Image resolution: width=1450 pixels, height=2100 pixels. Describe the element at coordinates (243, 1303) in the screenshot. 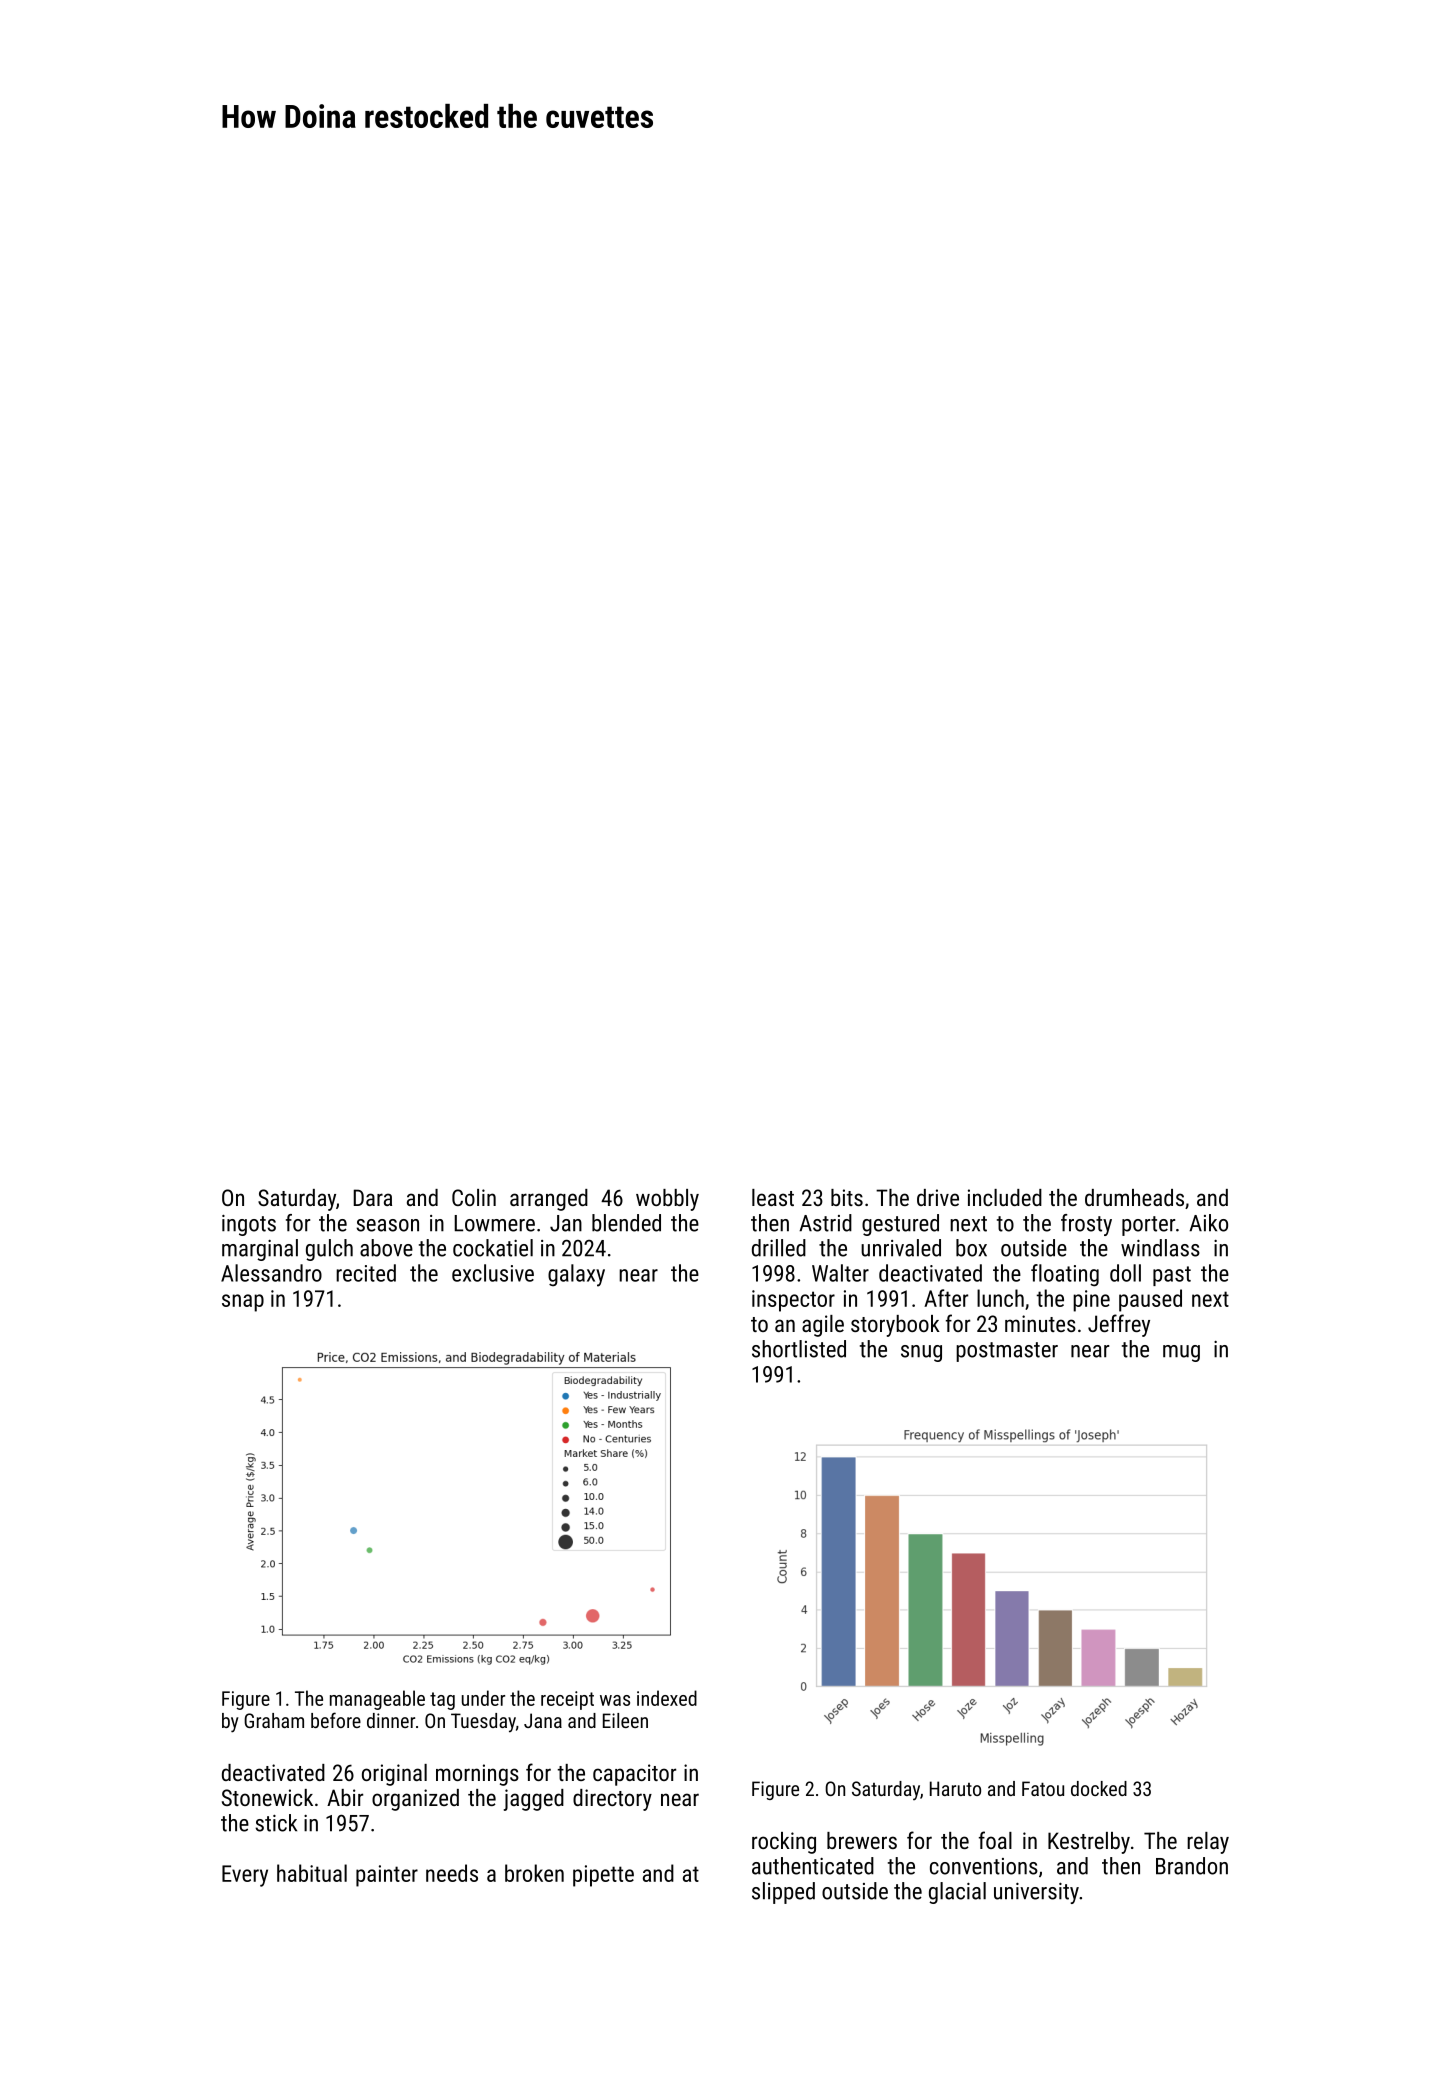

I see `snap` at that location.
